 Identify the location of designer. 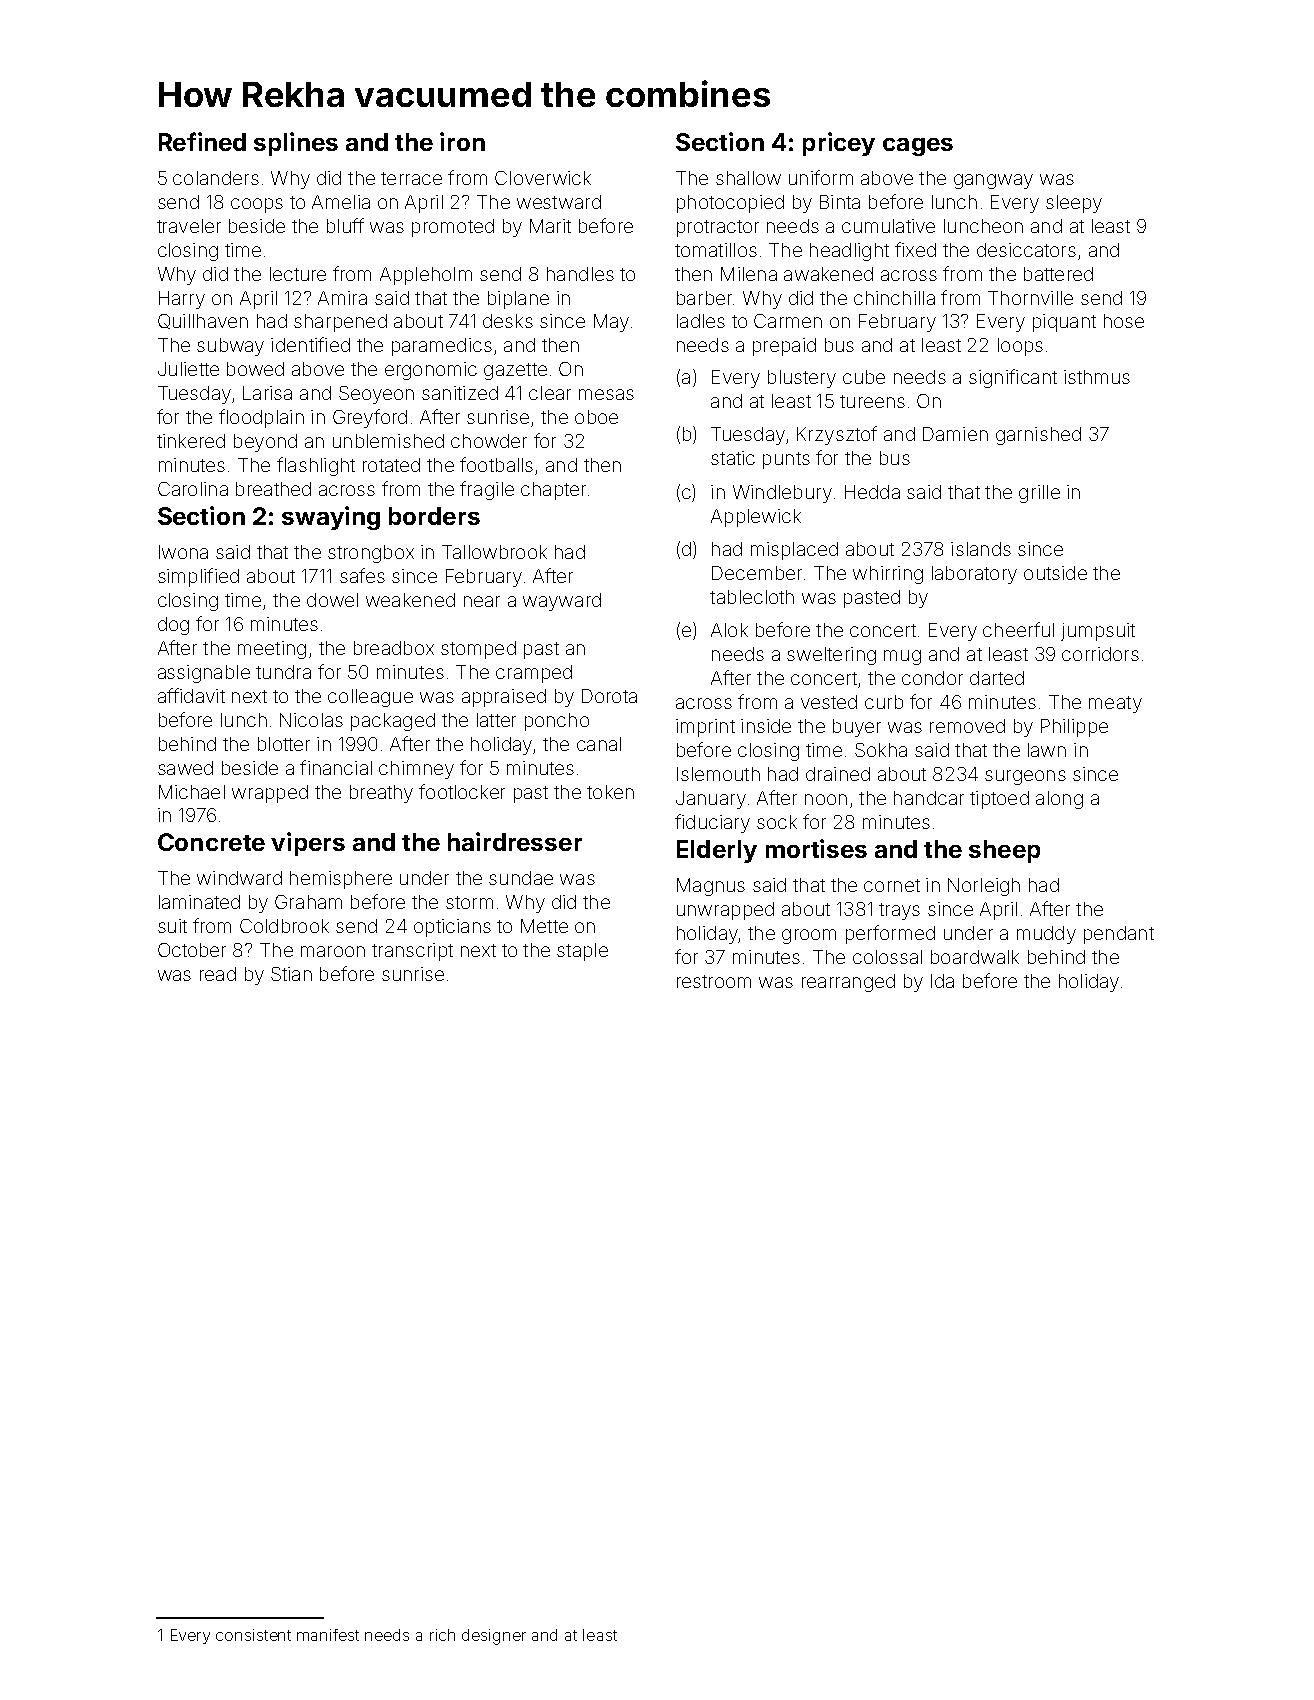
(494, 1637).
